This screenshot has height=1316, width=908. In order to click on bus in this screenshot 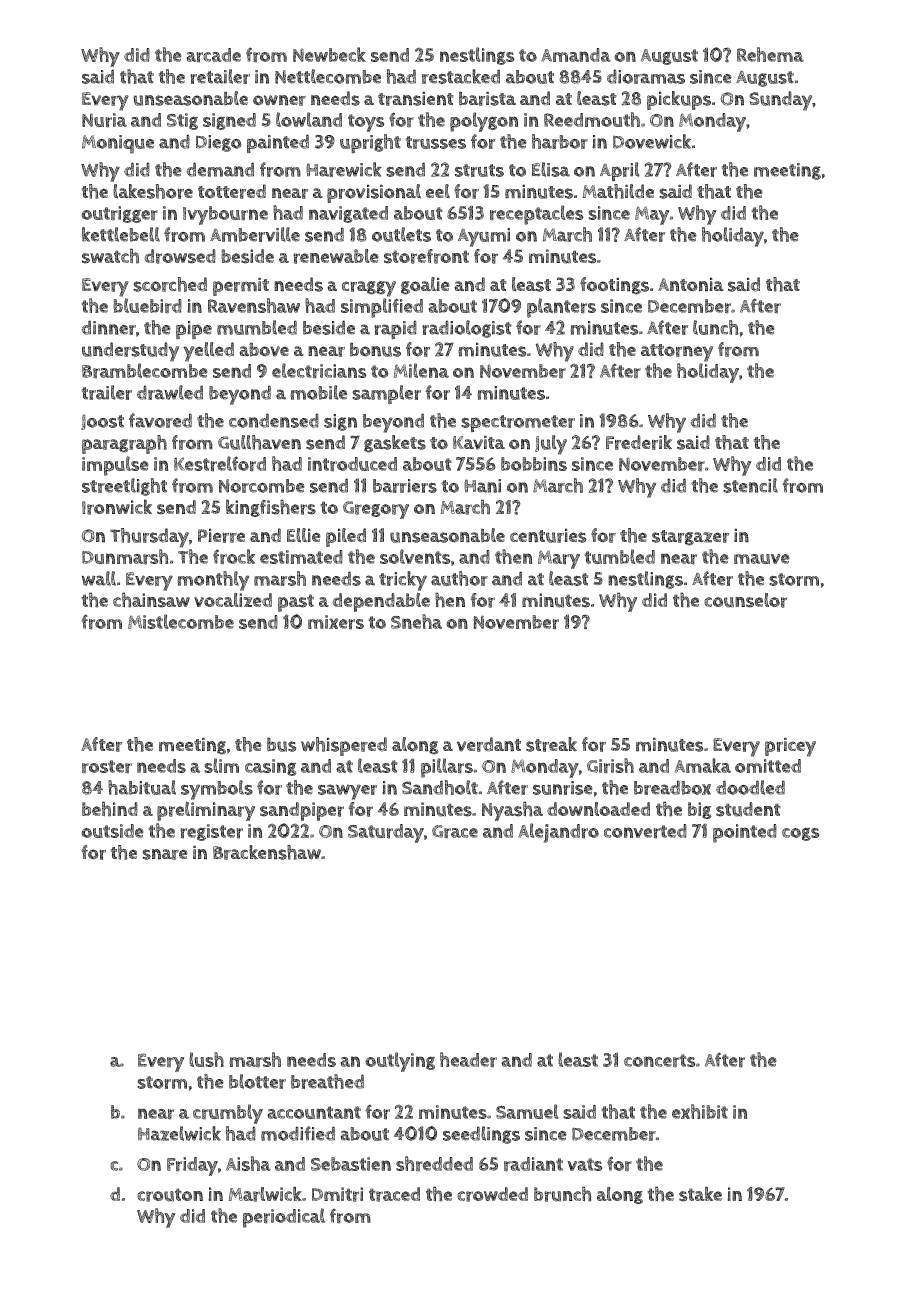, I will do `click(282, 744)`.
